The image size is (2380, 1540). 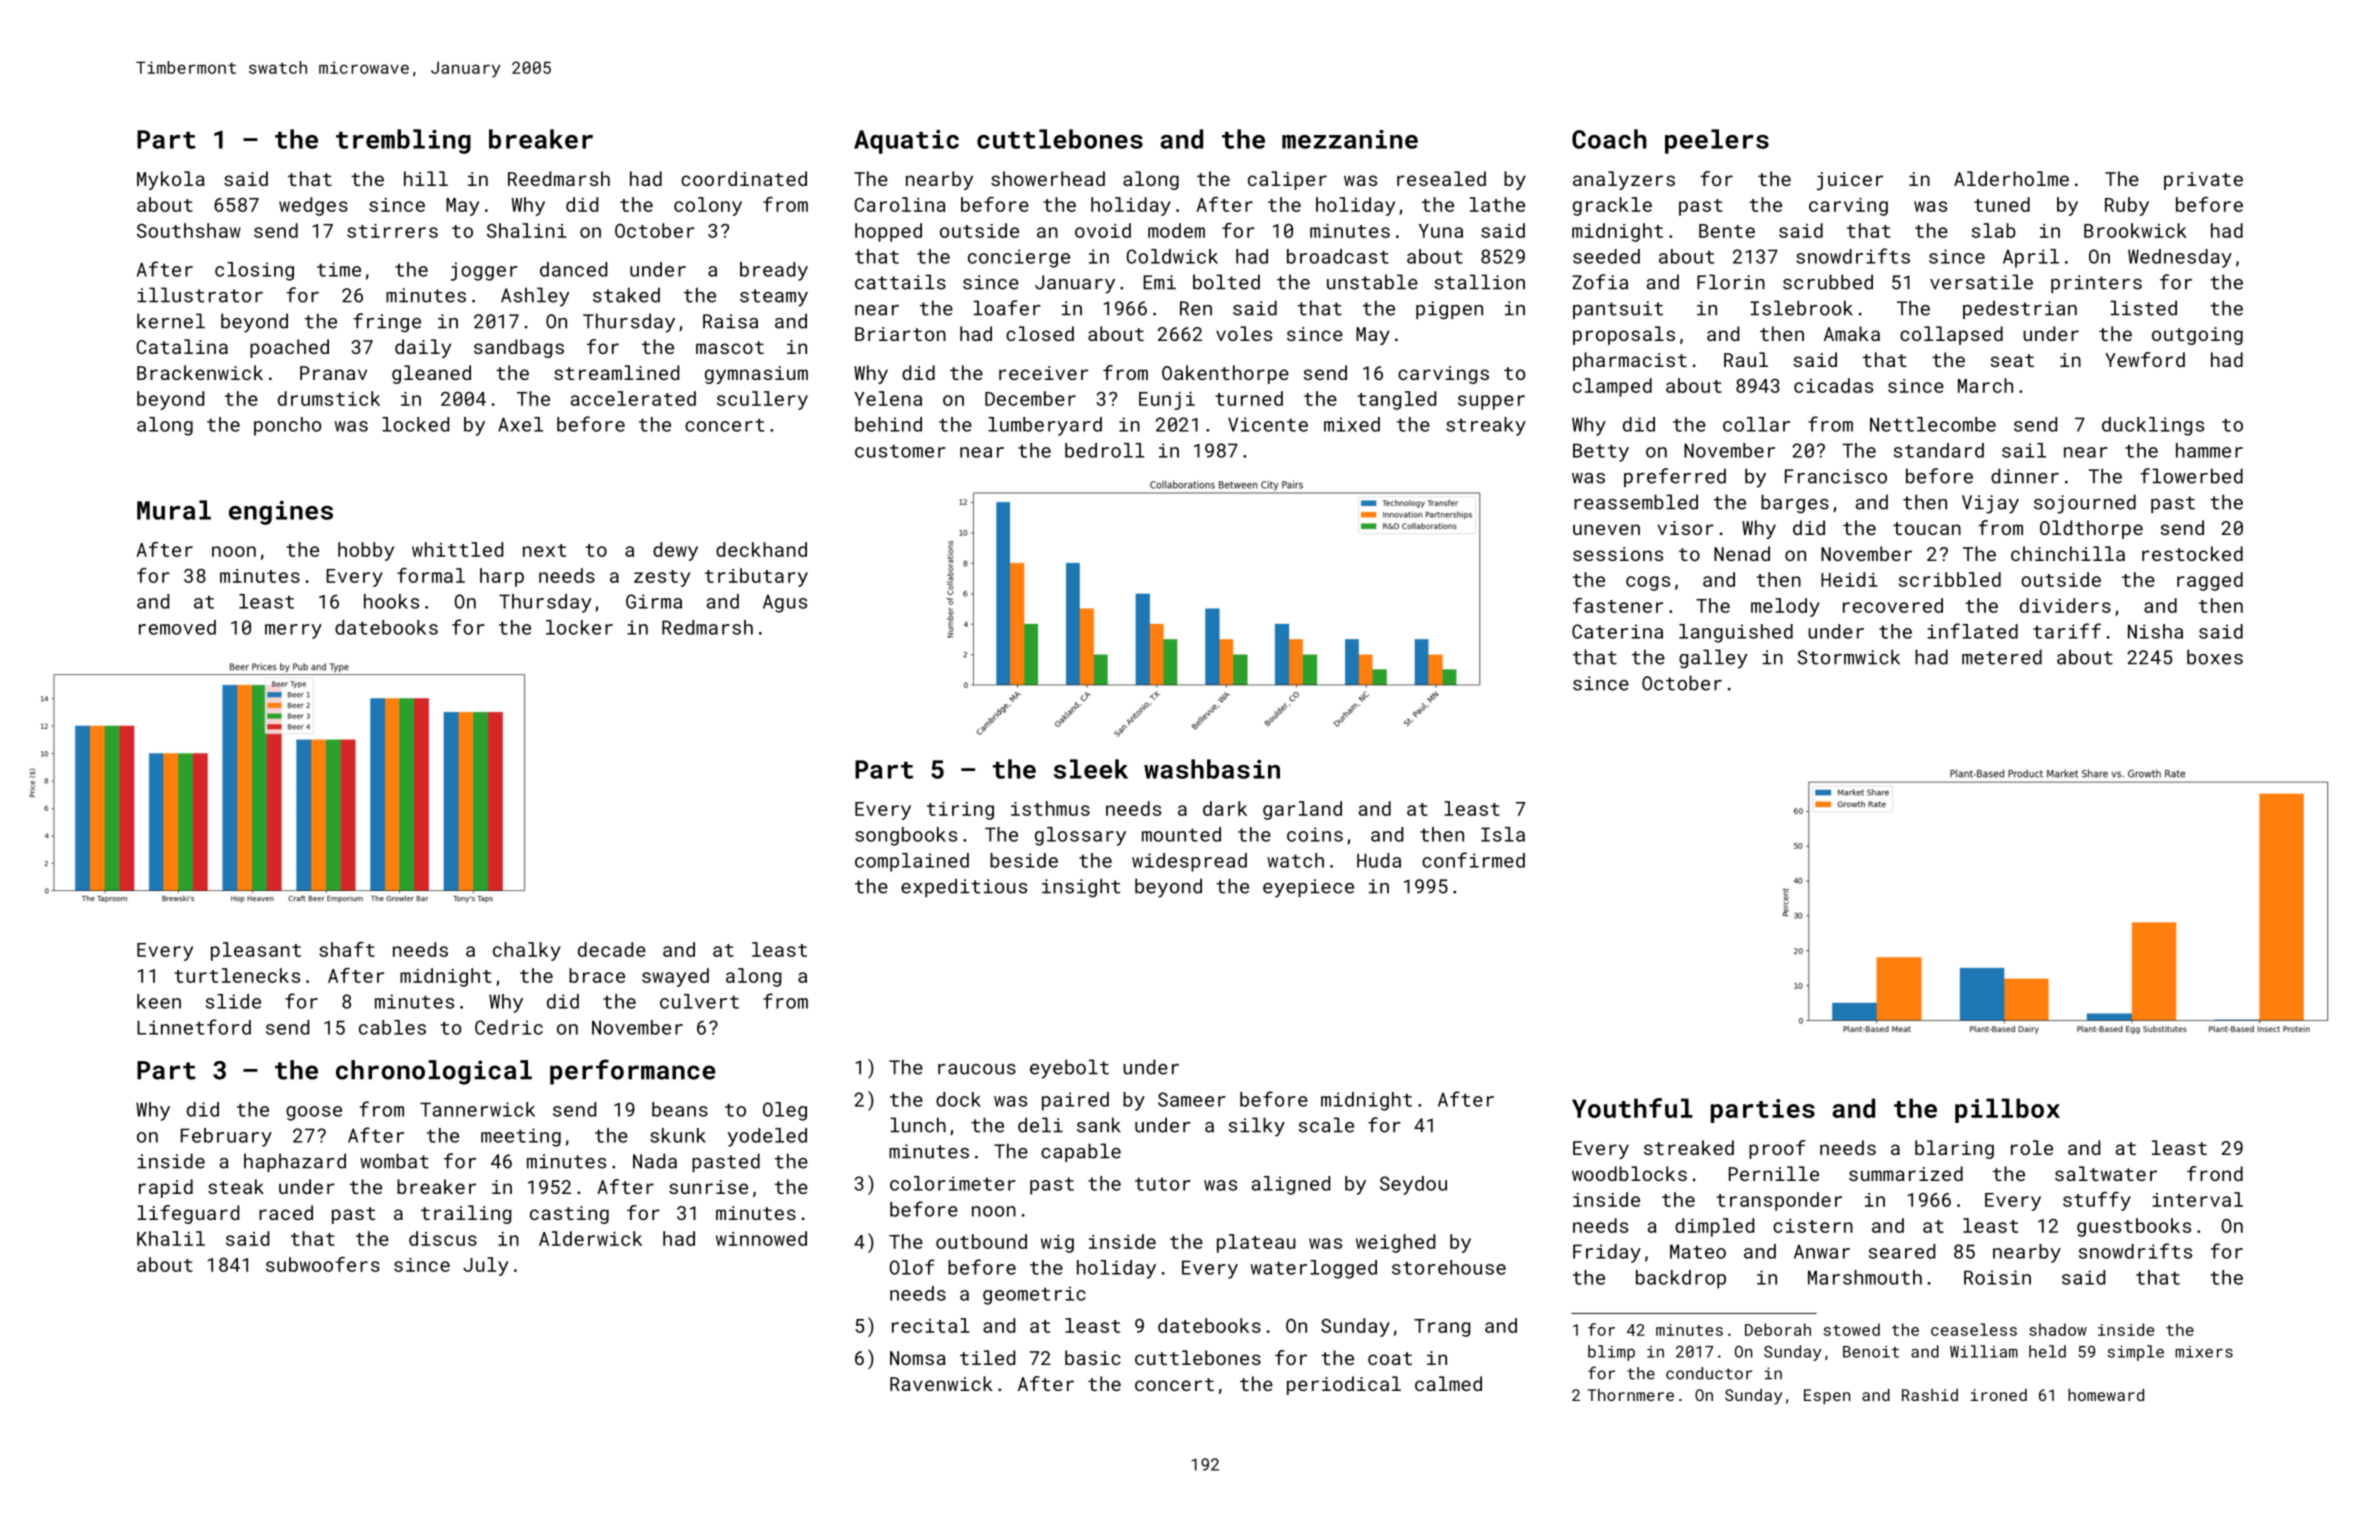 I want to click on meeting, so click(x=521, y=1137).
